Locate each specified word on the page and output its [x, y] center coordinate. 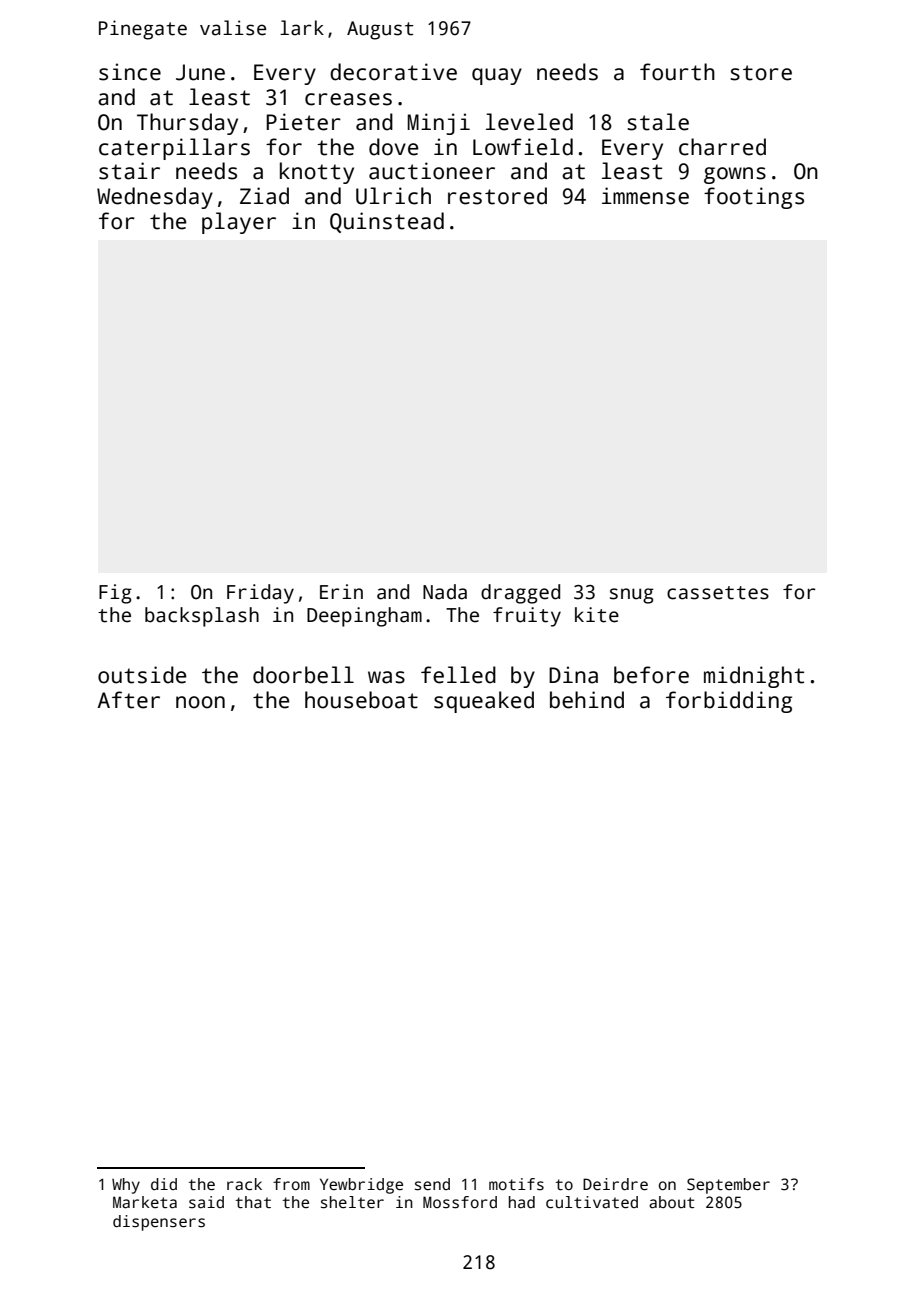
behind [587, 700]
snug [632, 596]
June [200, 72]
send [432, 1184]
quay [497, 76]
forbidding [729, 702]
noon [200, 702]
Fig [115, 594]
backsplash [202, 617]
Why [126, 1186]
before [651, 675]
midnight [754, 677]
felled [458, 675]
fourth [677, 72]
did [164, 1184]
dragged [520, 594]
